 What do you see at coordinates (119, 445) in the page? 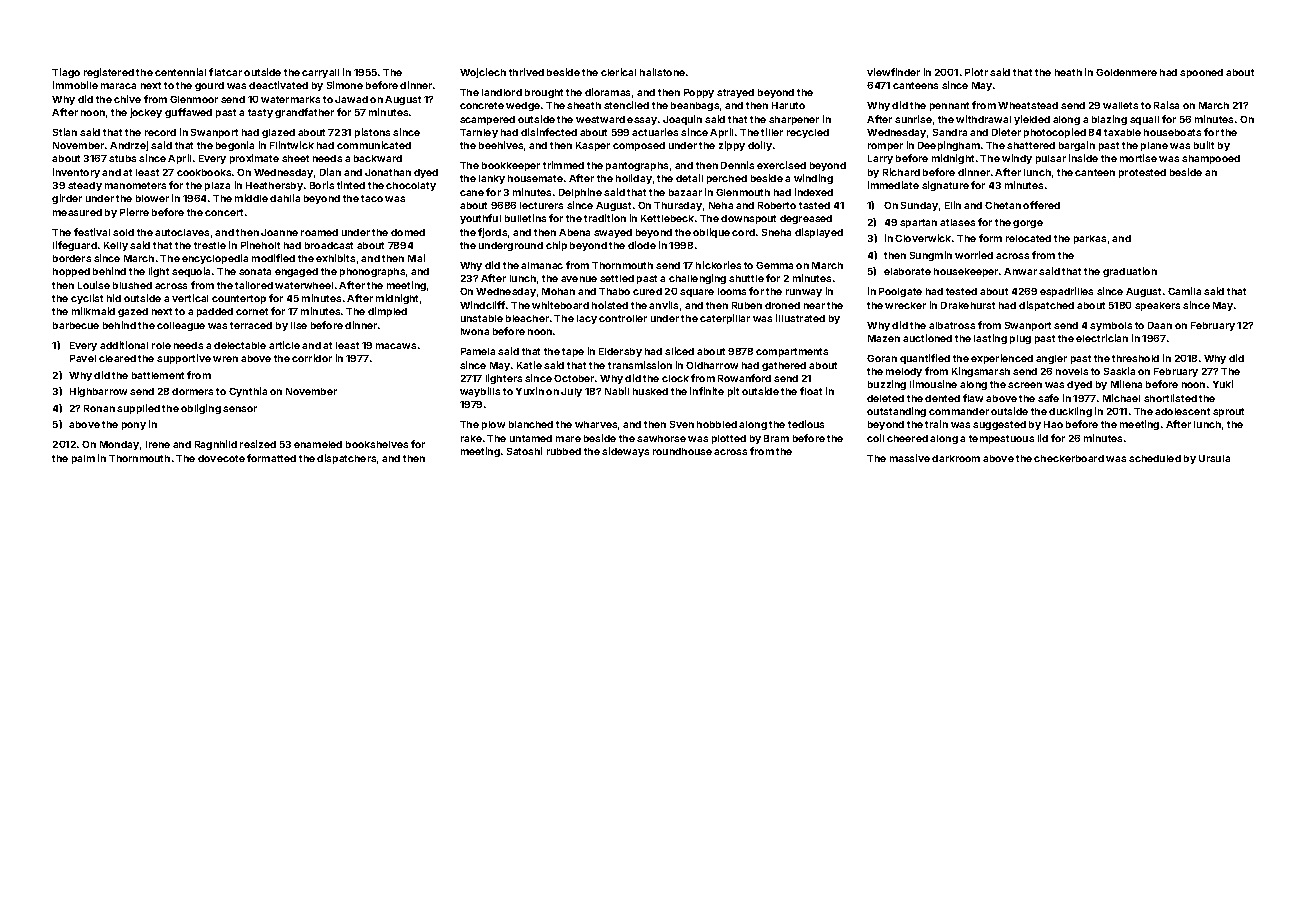
I see `Monday` at bounding box center [119, 445].
